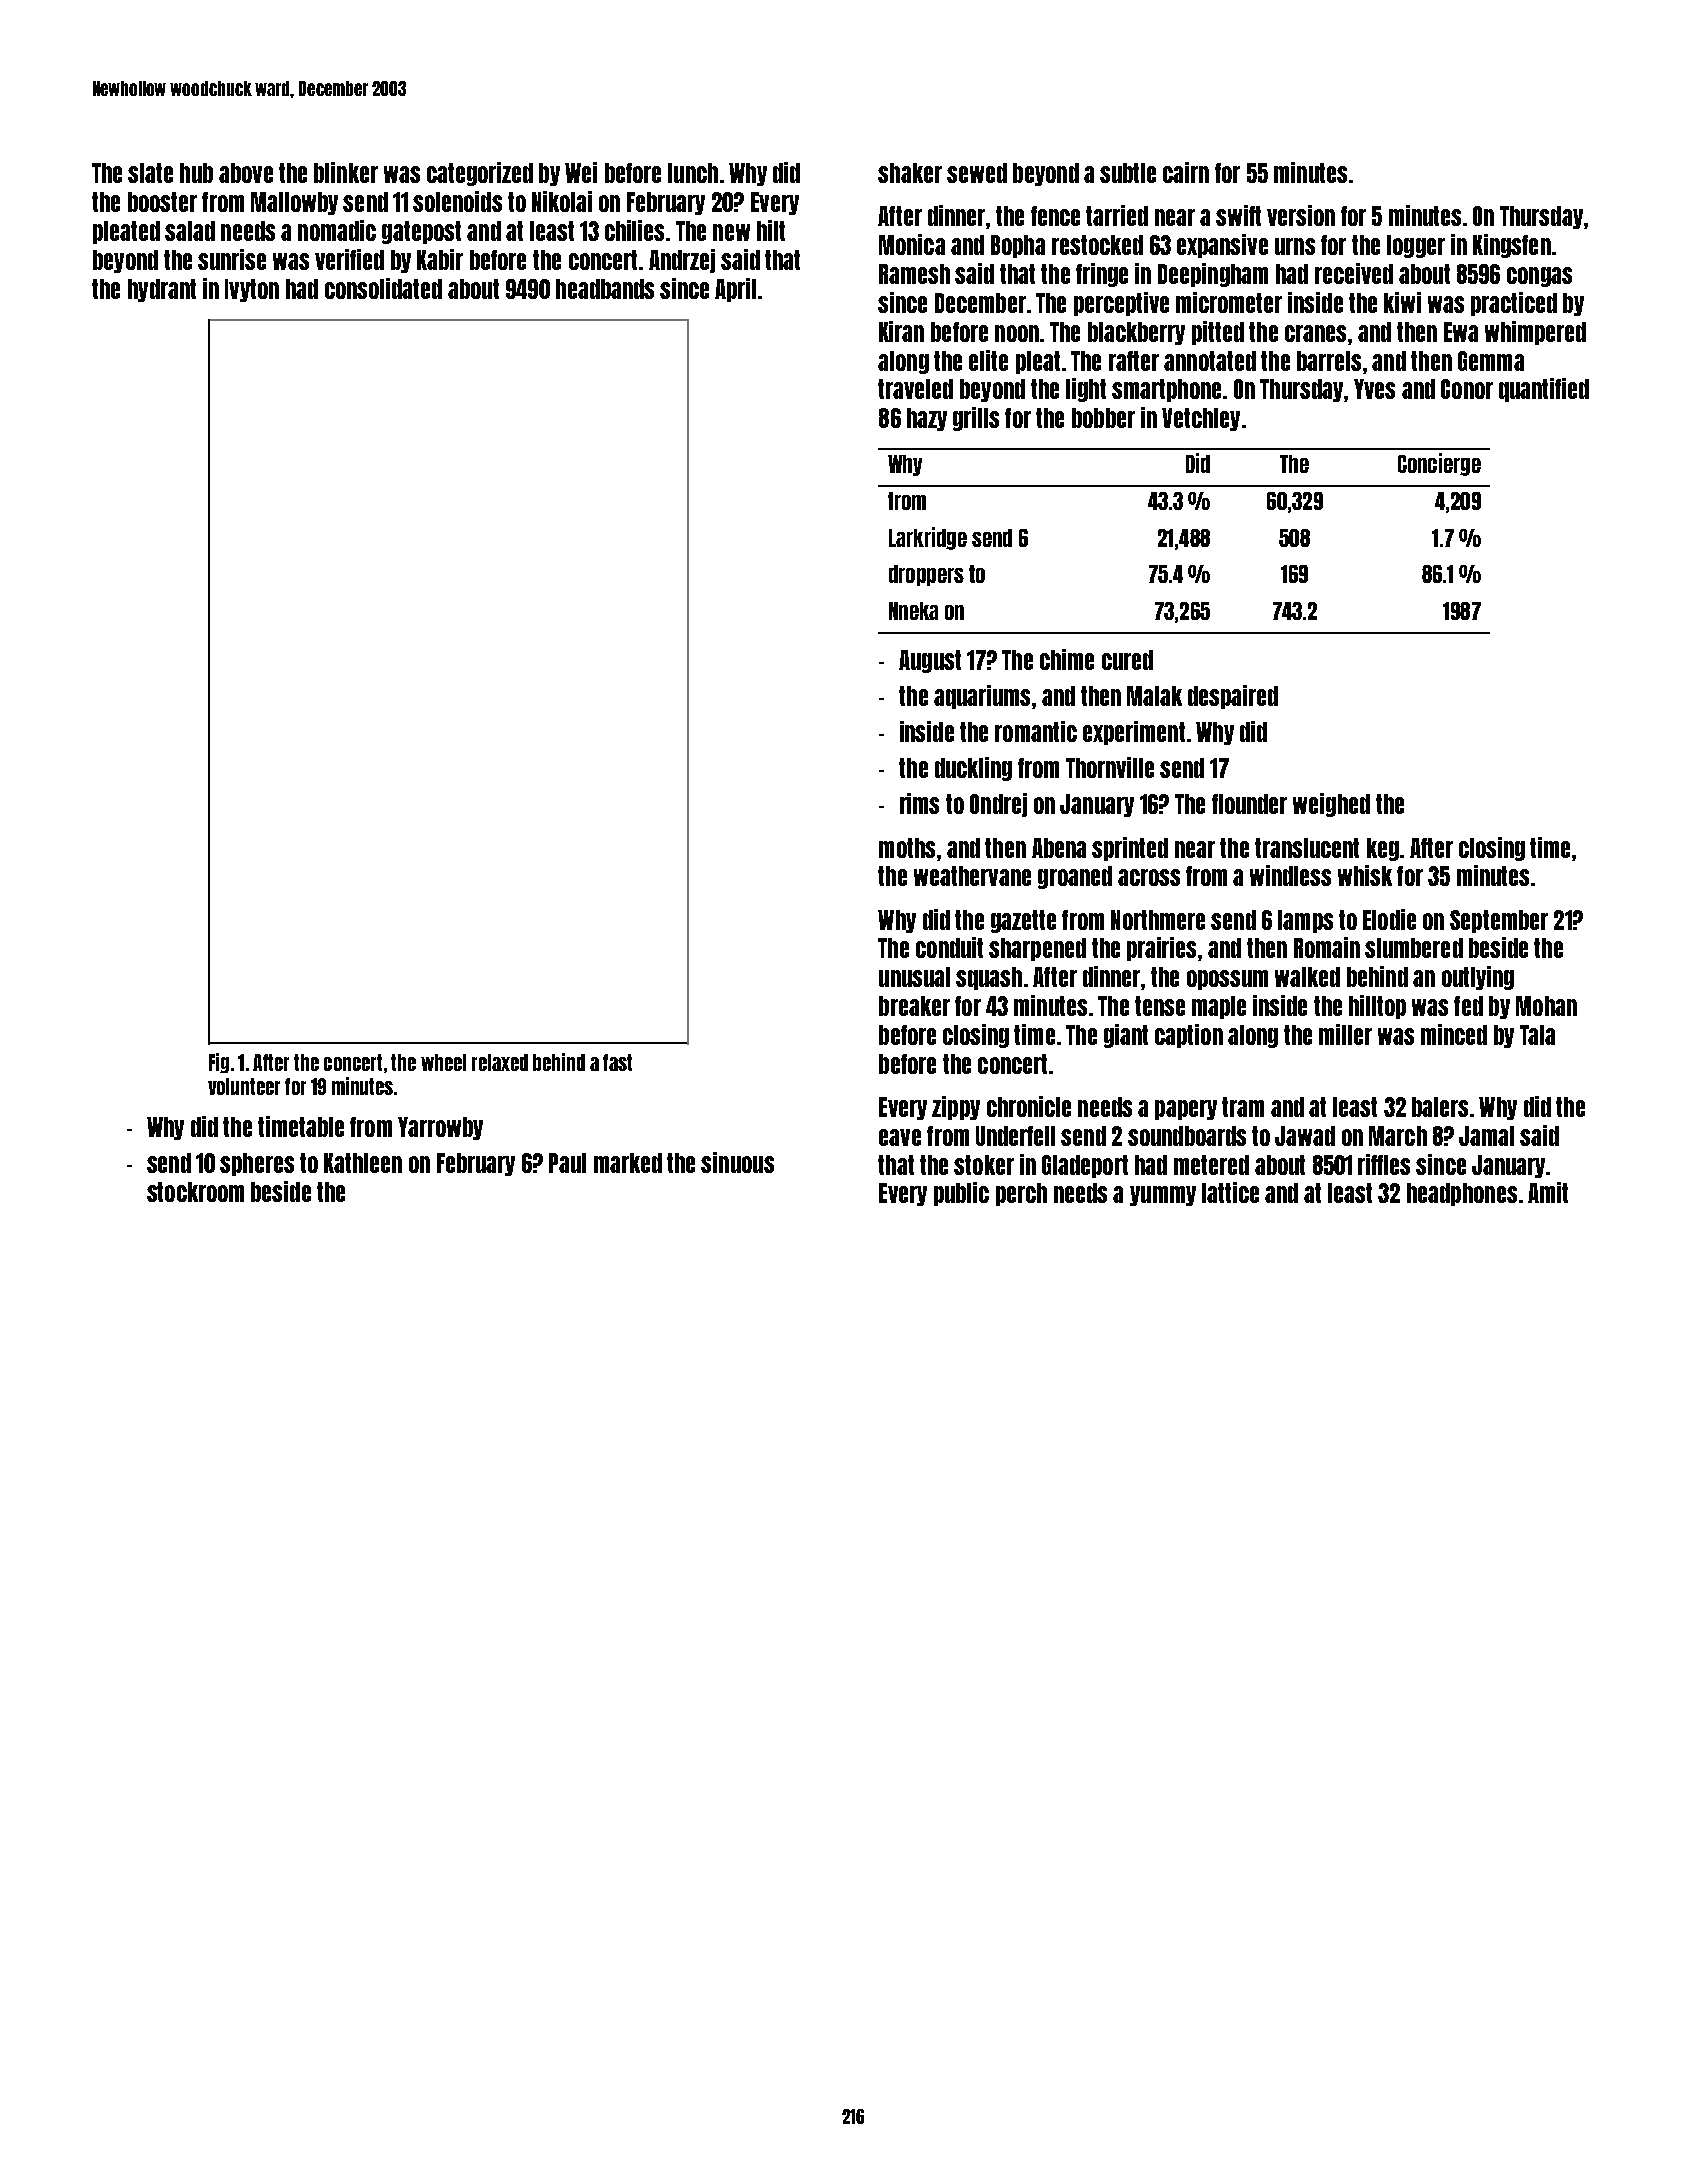 The height and width of the document is (2178, 1683). Describe the element at coordinates (907, 848) in the document. I see `moths` at that location.
